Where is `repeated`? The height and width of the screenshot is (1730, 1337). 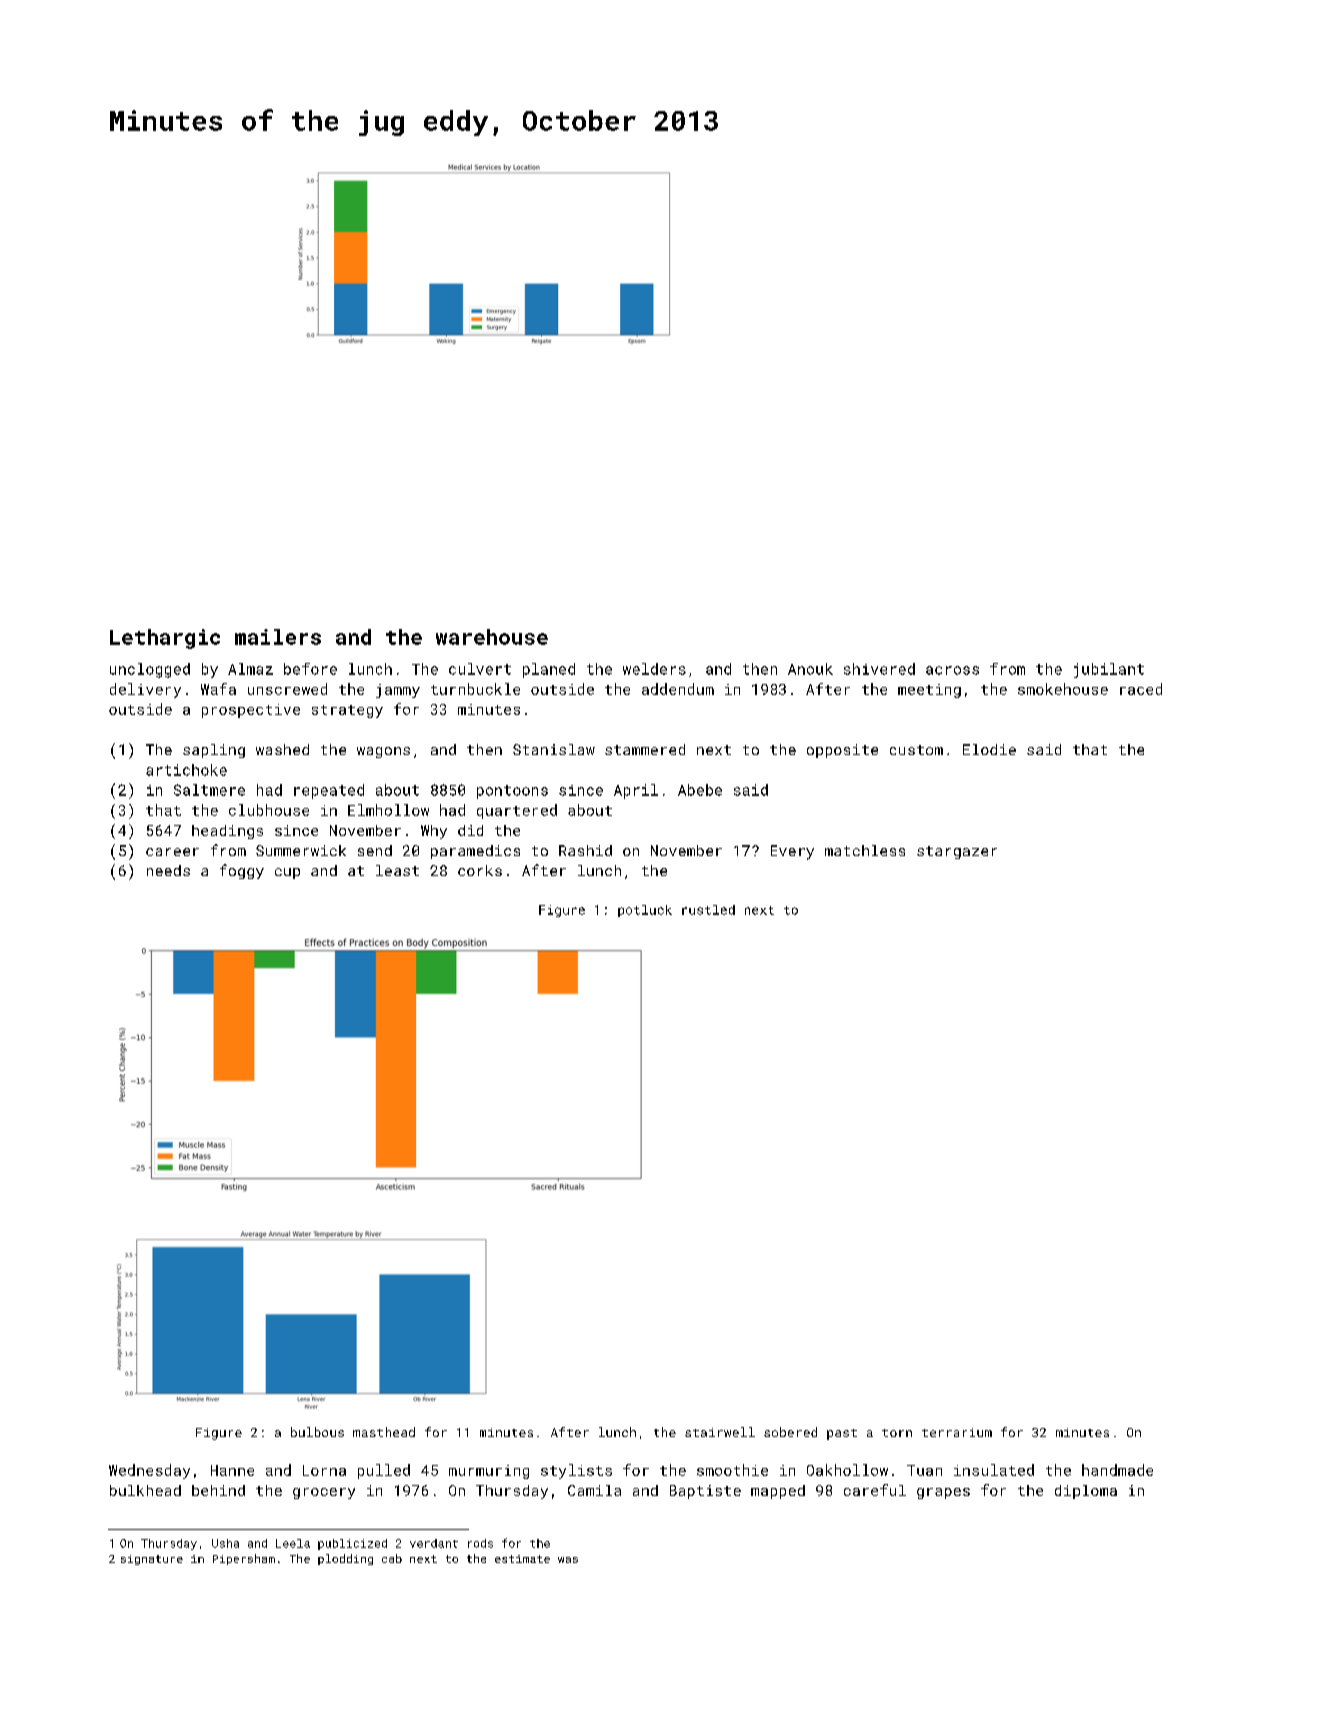 repeated is located at coordinates (329, 791).
